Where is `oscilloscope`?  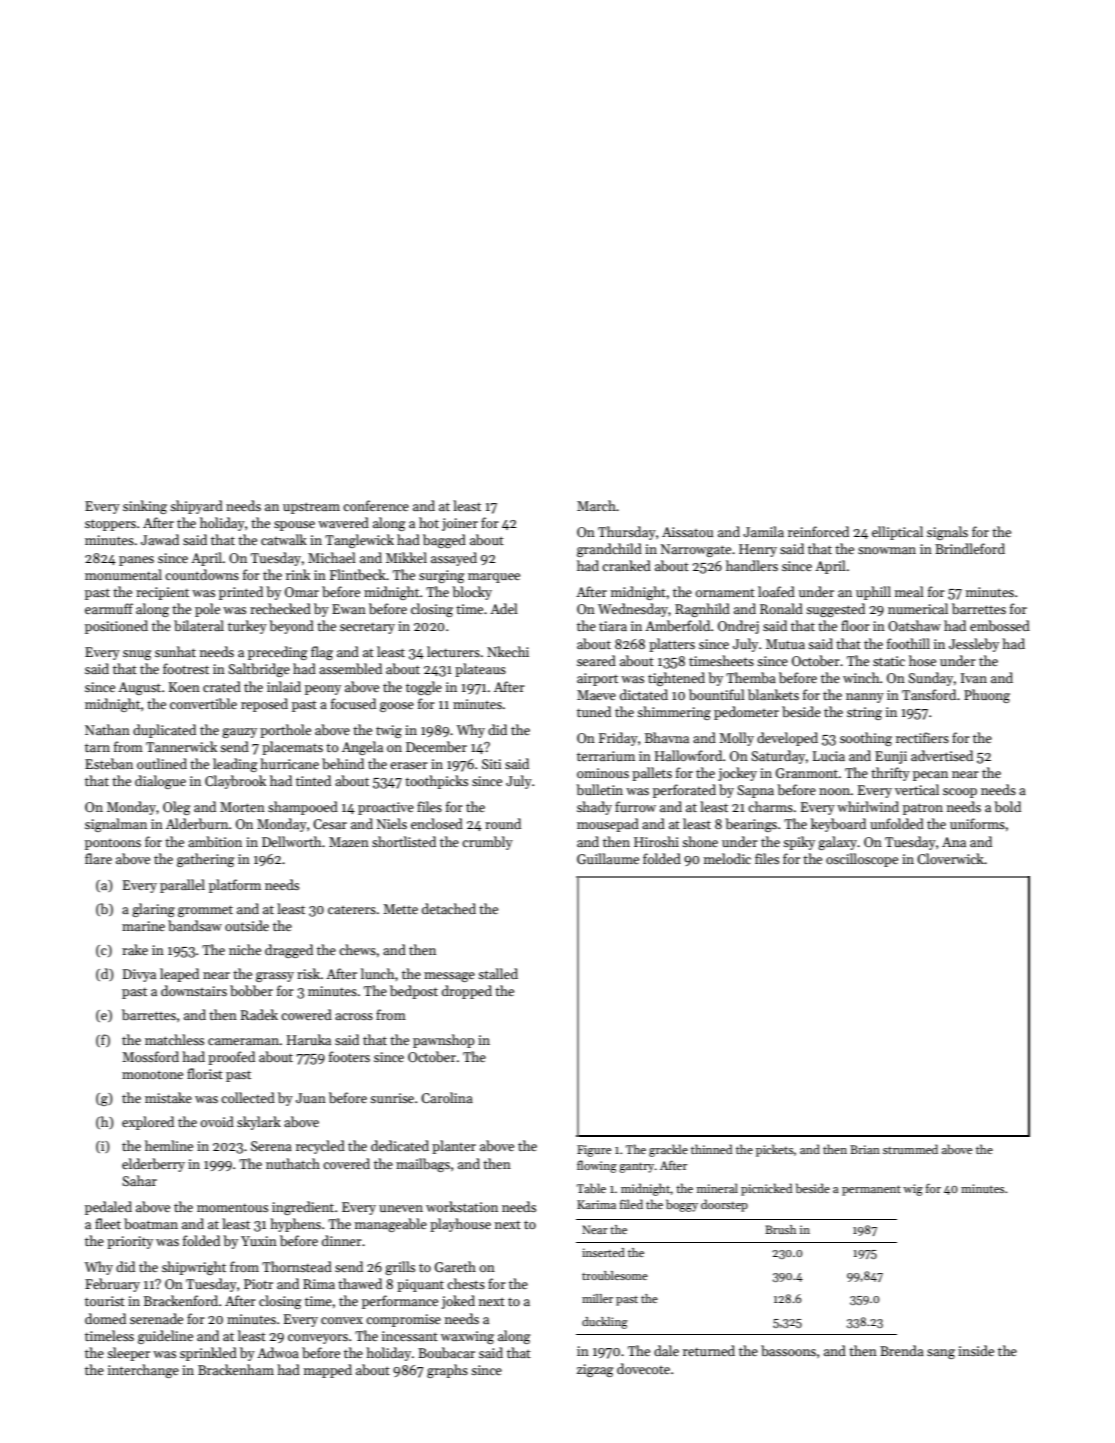
oscilloscope is located at coordinates (862, 860).
